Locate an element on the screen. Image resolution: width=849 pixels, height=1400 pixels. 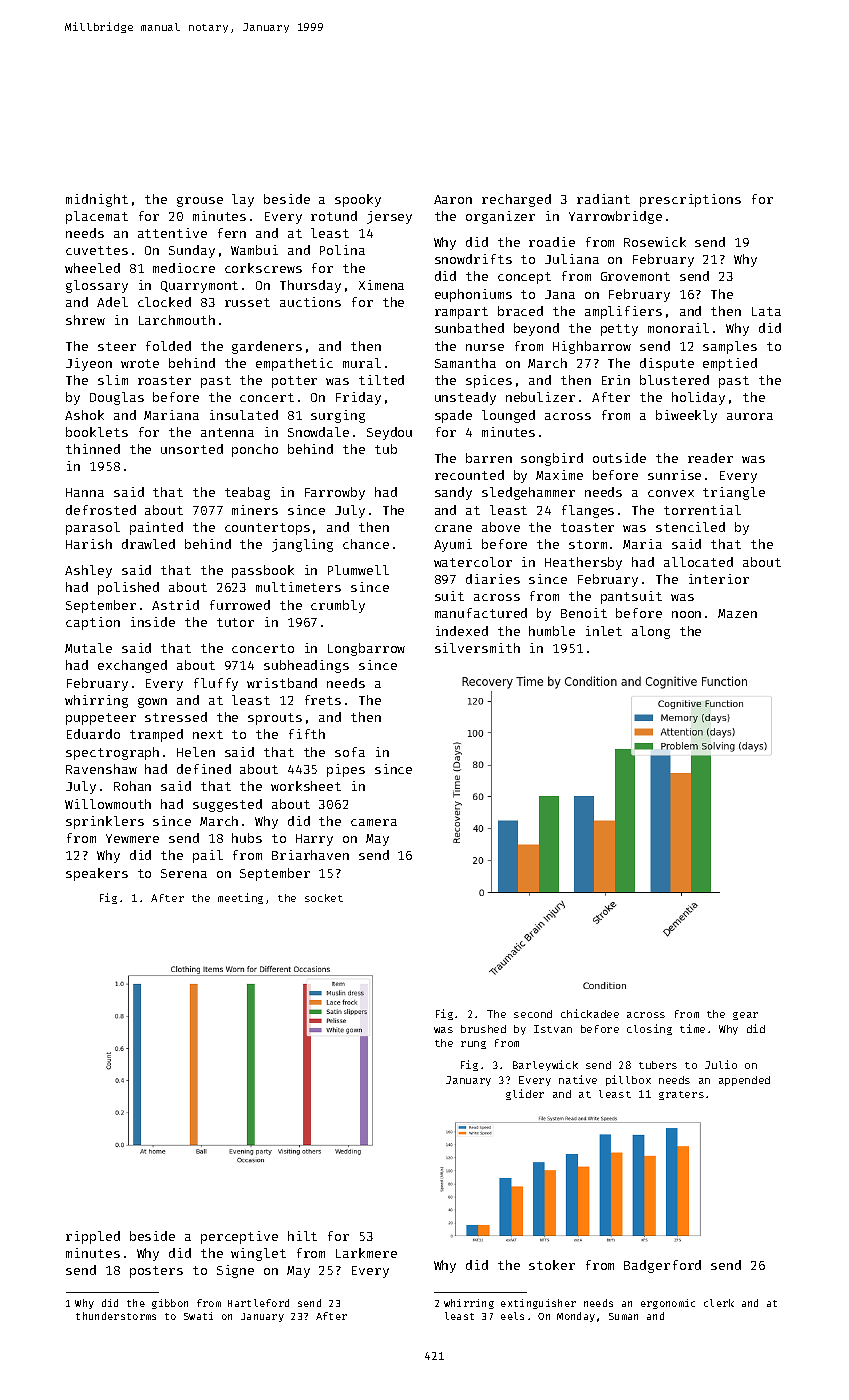
rotund is located at coordinates (334, 216).
